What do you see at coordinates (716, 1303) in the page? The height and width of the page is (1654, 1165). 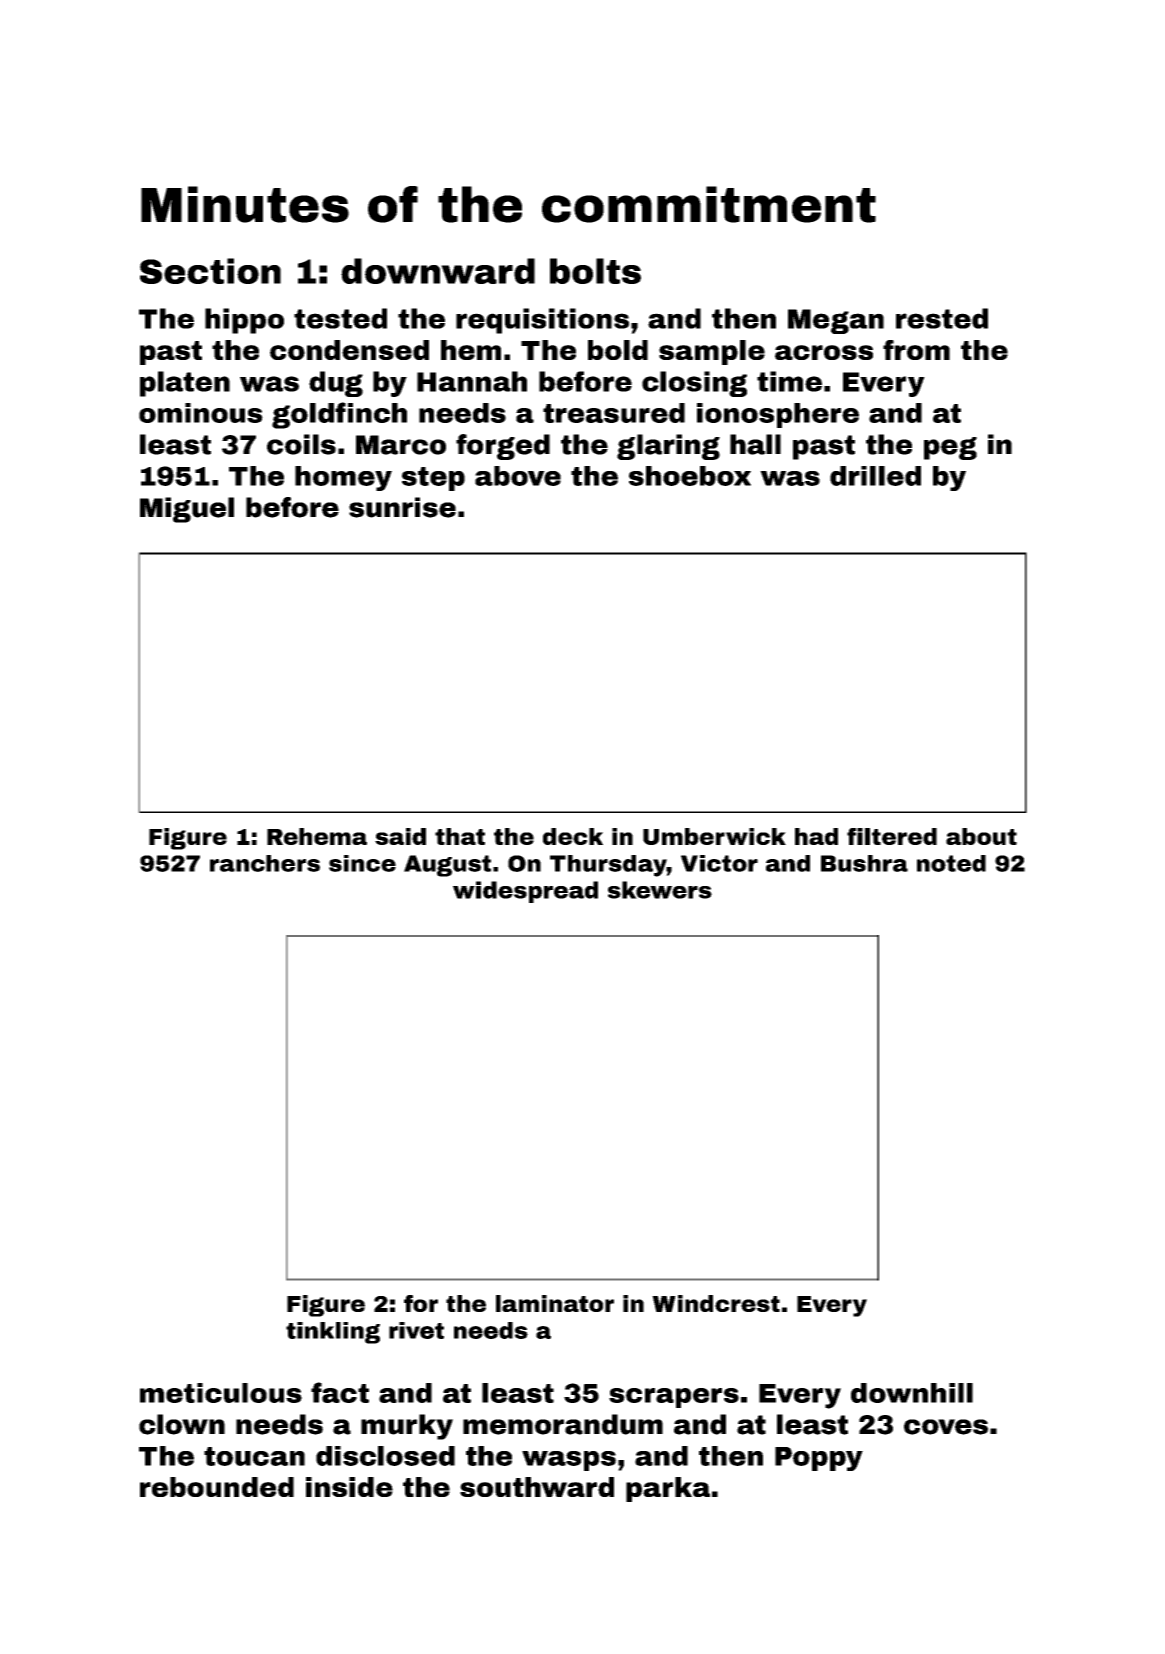 I see `Windcrest` at bounding box center [716, 1303].
